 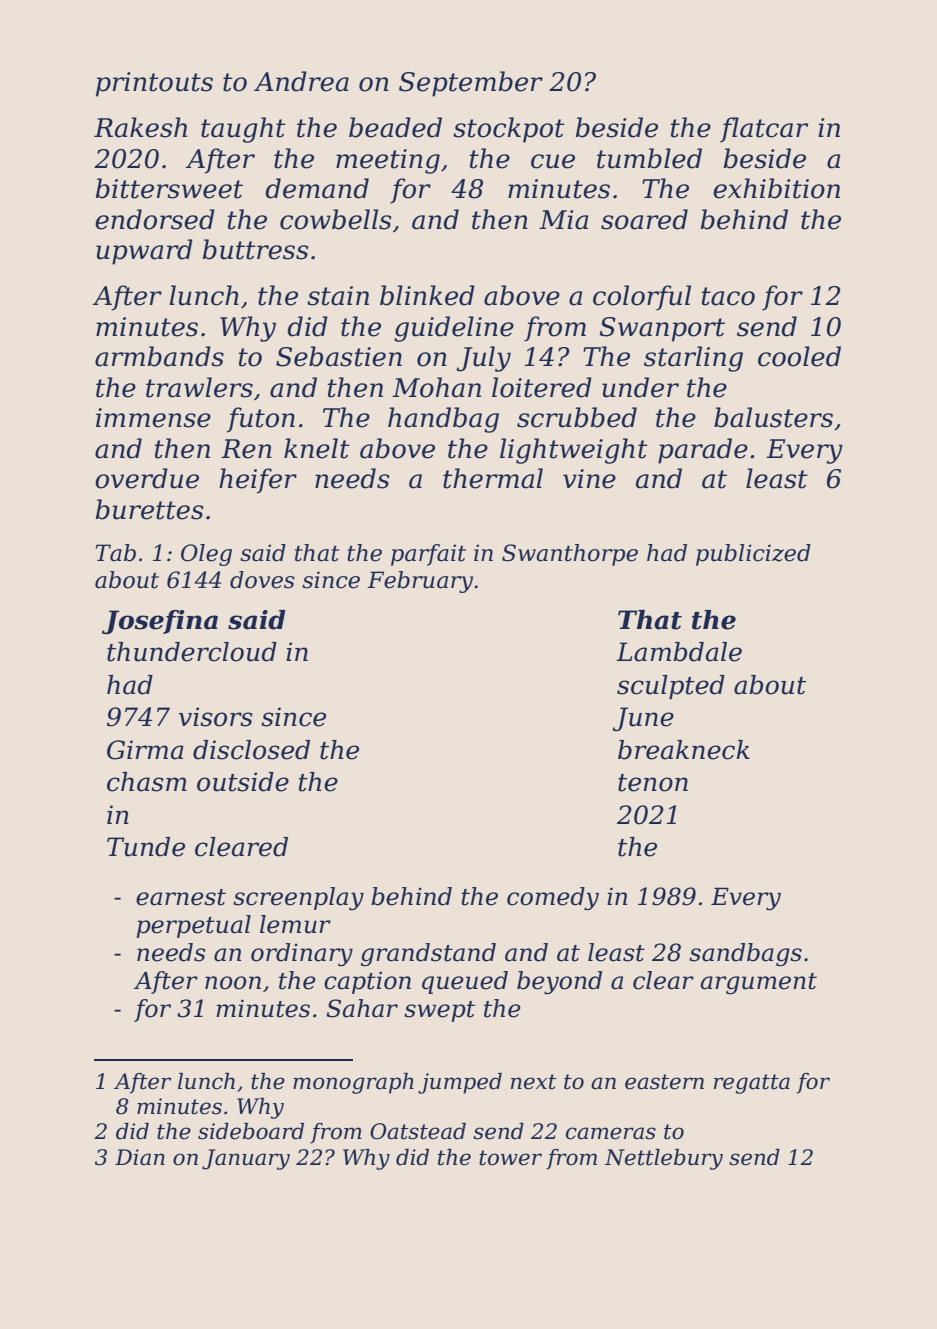 I want to click on perpetual, so click(x=193, y=926).
